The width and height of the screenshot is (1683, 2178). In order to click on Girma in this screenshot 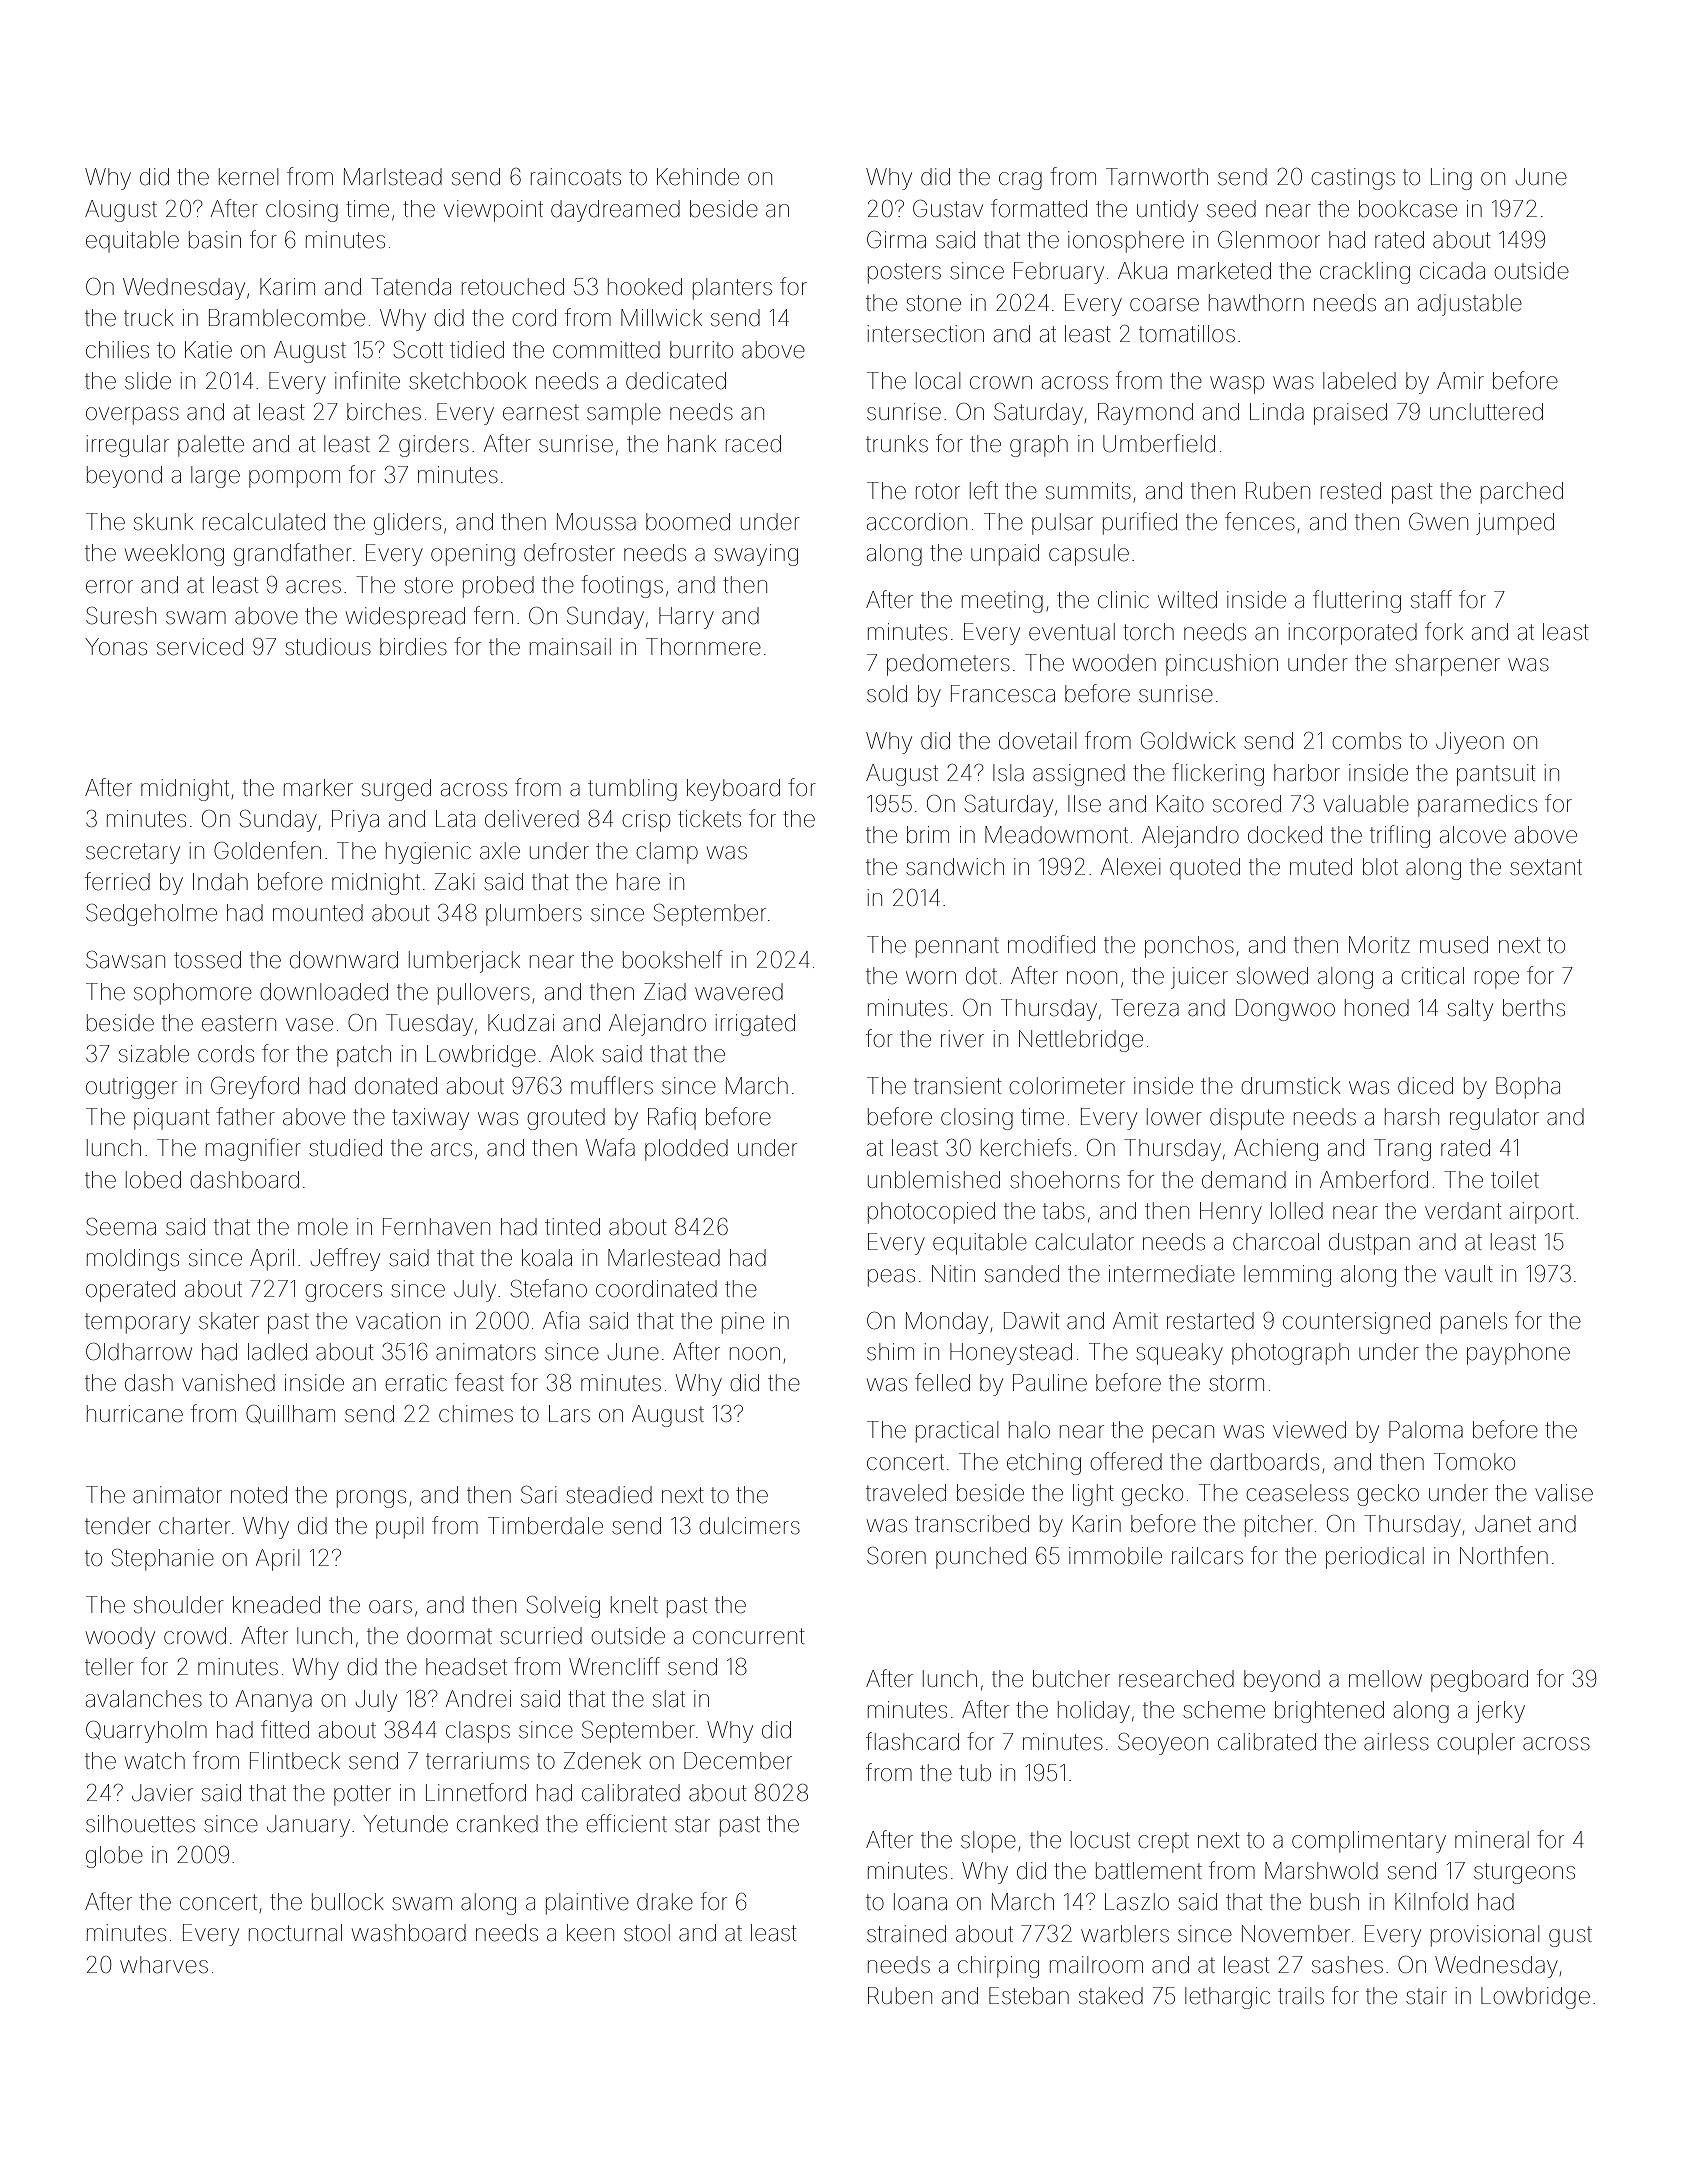, I will do `click(896, 240)`.
